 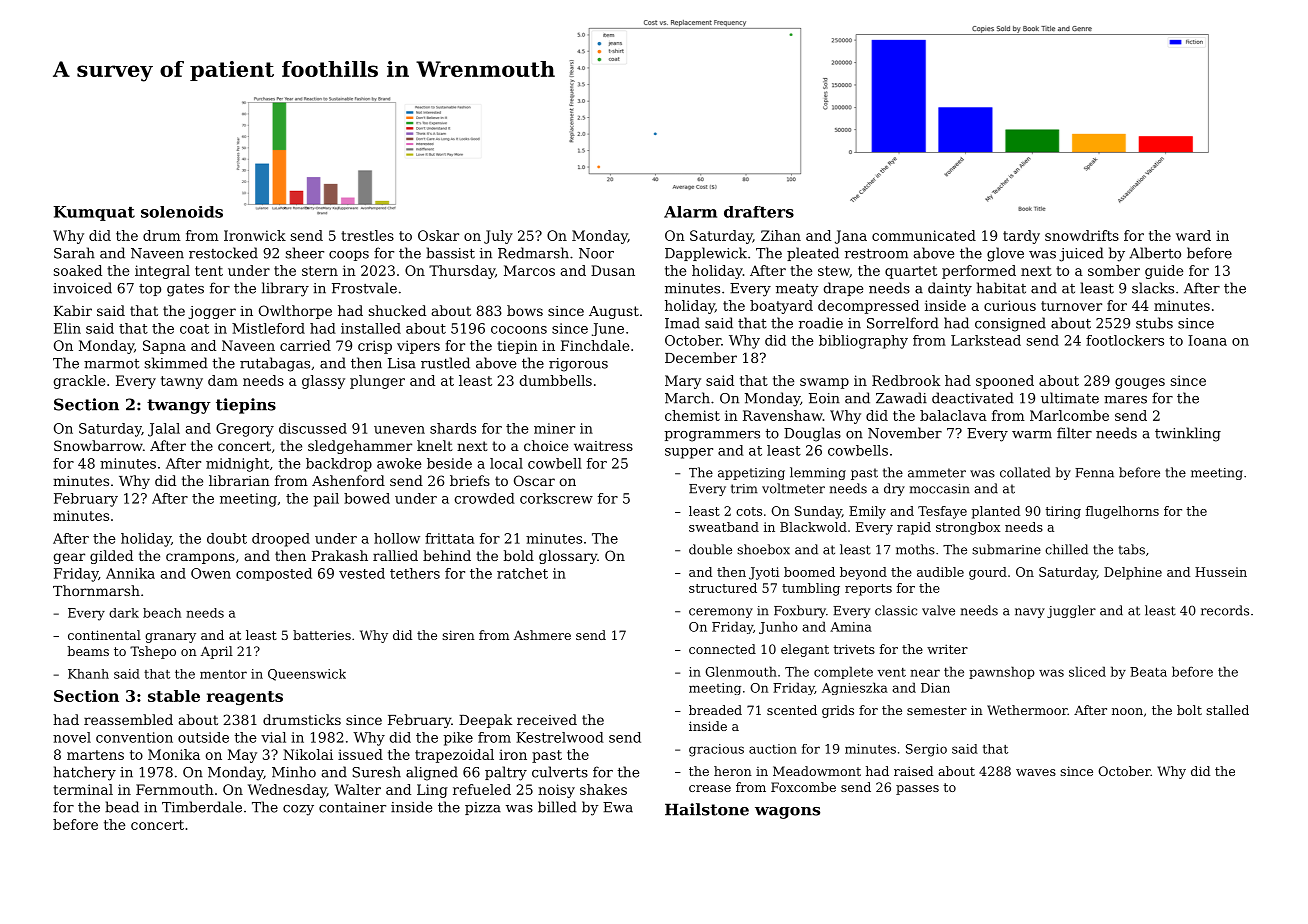 What do you see at coordinates (1189, 710) in the screenshot?
I see `bolt` at bounding box center [1189, 710].
